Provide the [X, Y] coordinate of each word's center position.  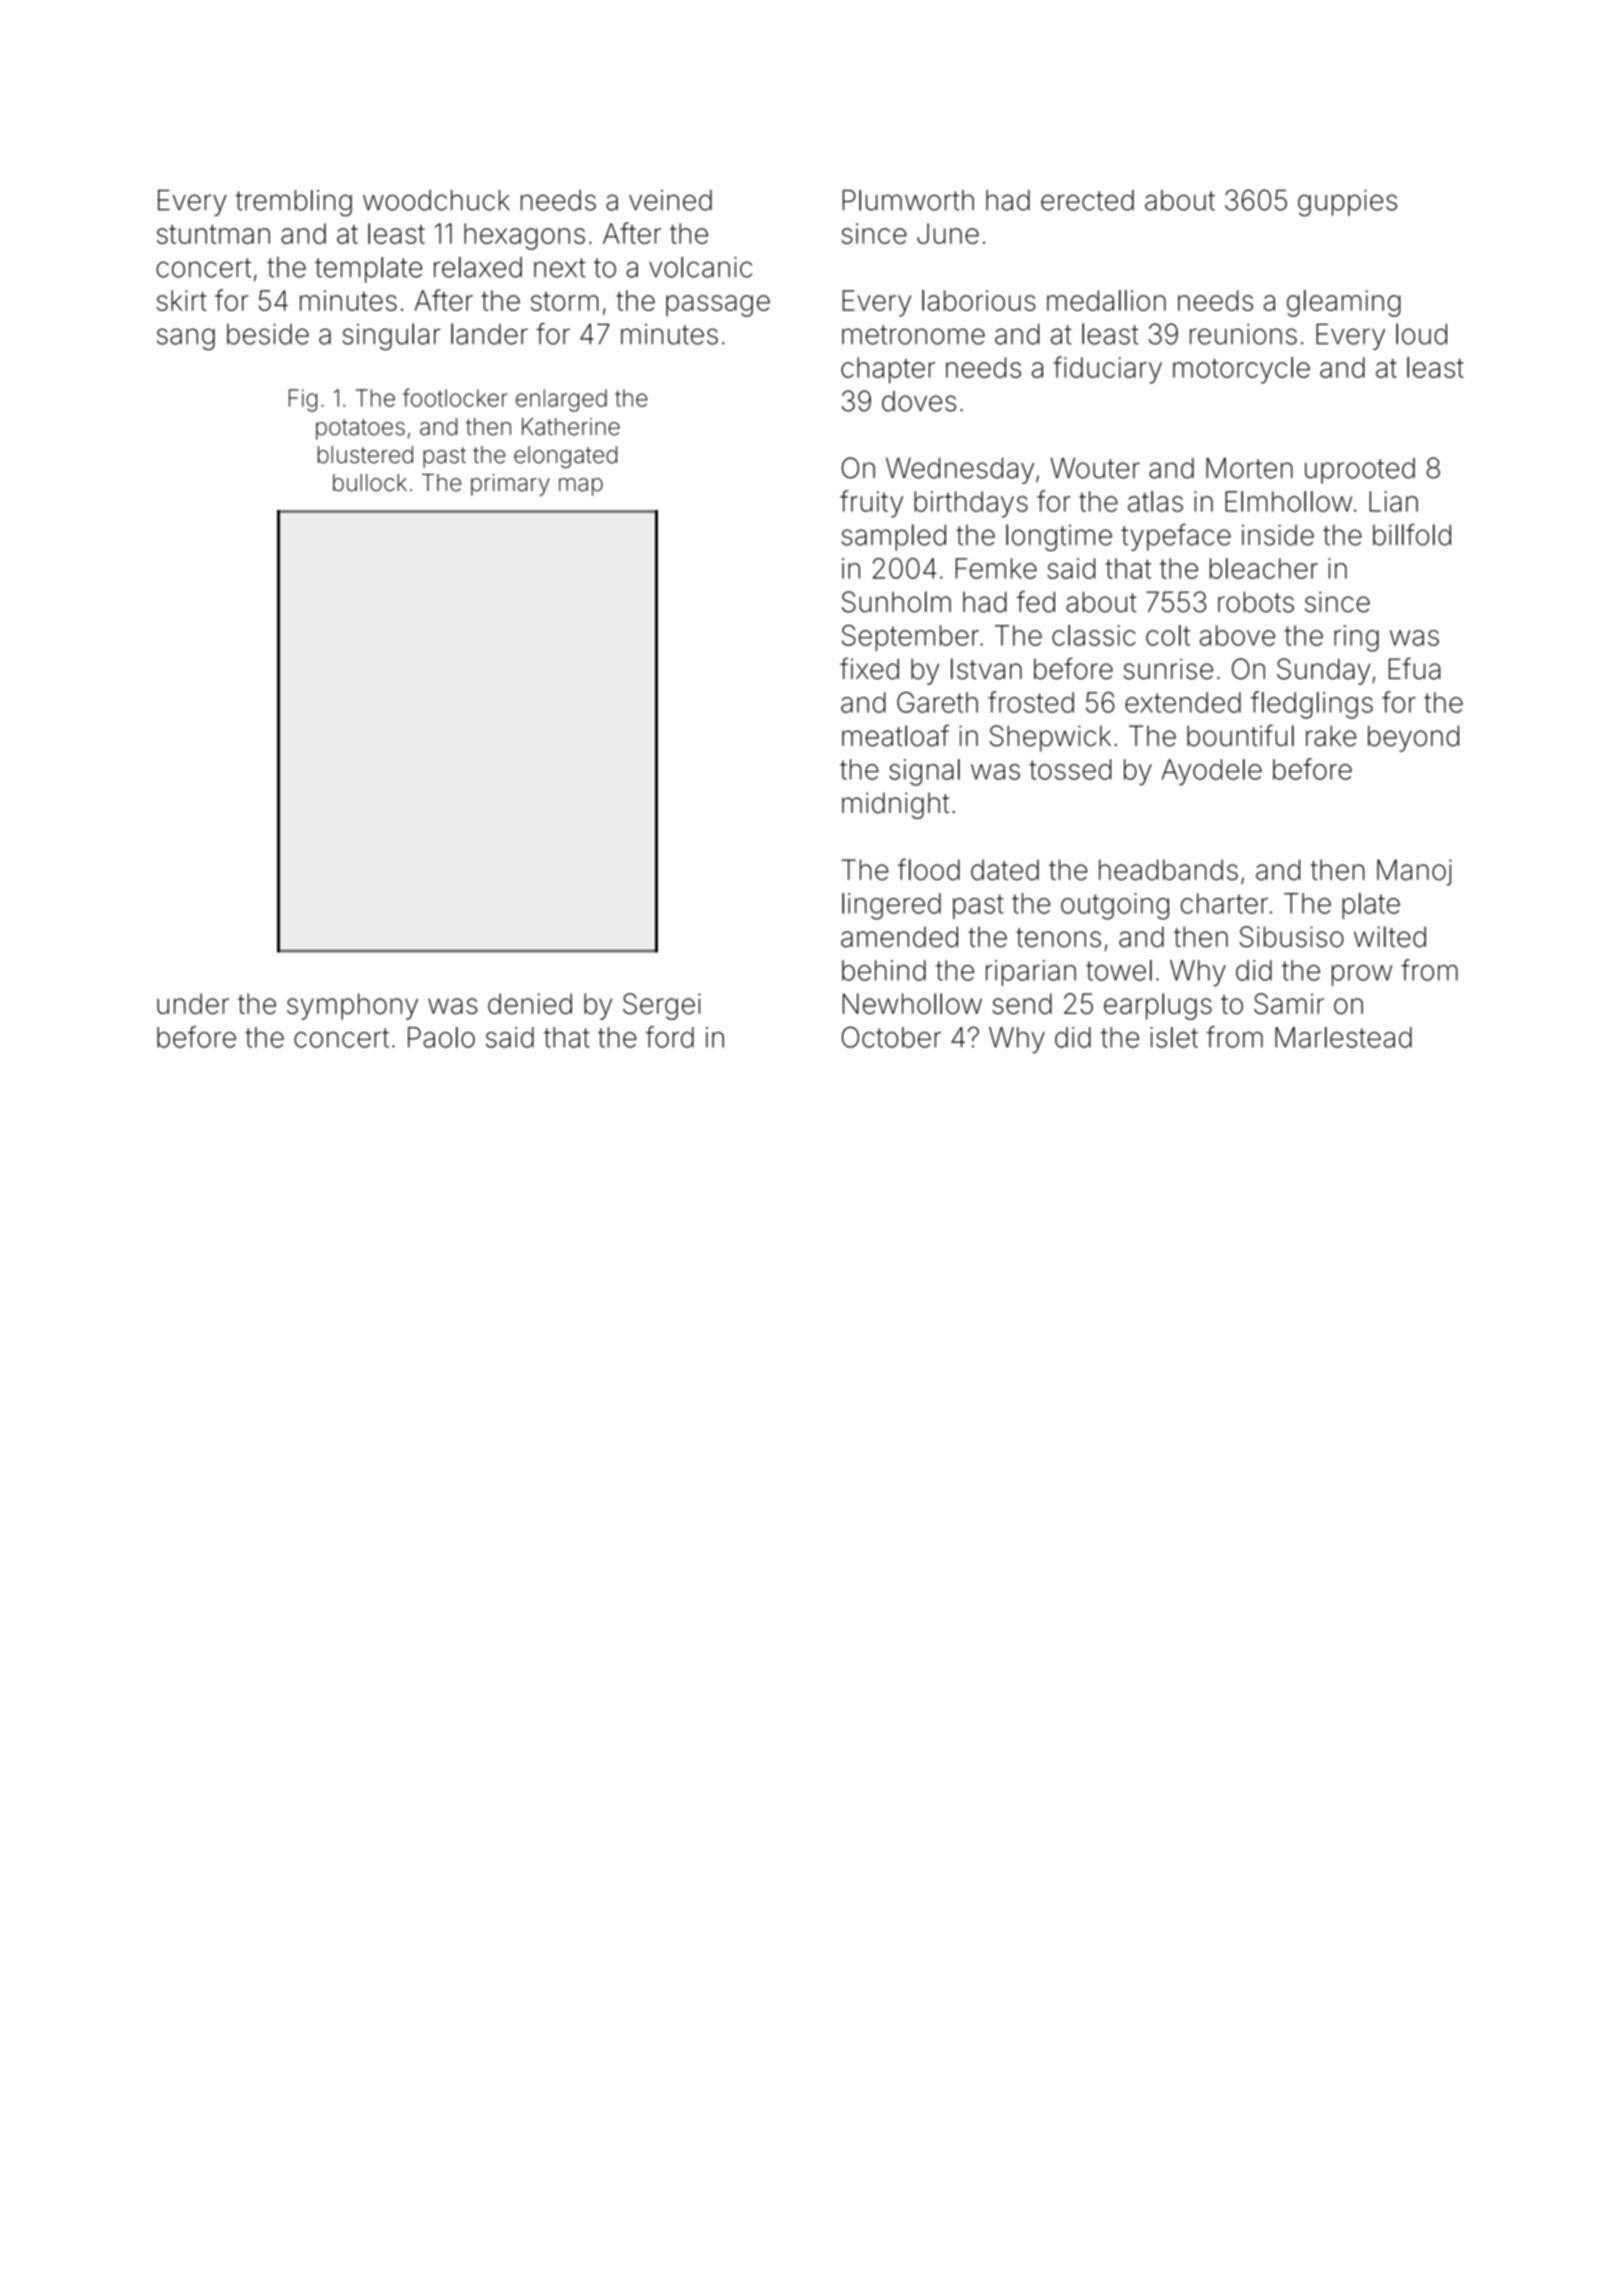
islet [1174, 1037]
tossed [1070, 769]
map [581, 487]
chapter [888, 370]
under [193, 1003]
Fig [303, 400]
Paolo [441, 1037]
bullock [370, 483]
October [891, 1037]
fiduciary [1107, 370]
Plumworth [908, 200]
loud [1421, 334]
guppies [1347, 203]
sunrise [1168, 669]
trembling [293, 203]
